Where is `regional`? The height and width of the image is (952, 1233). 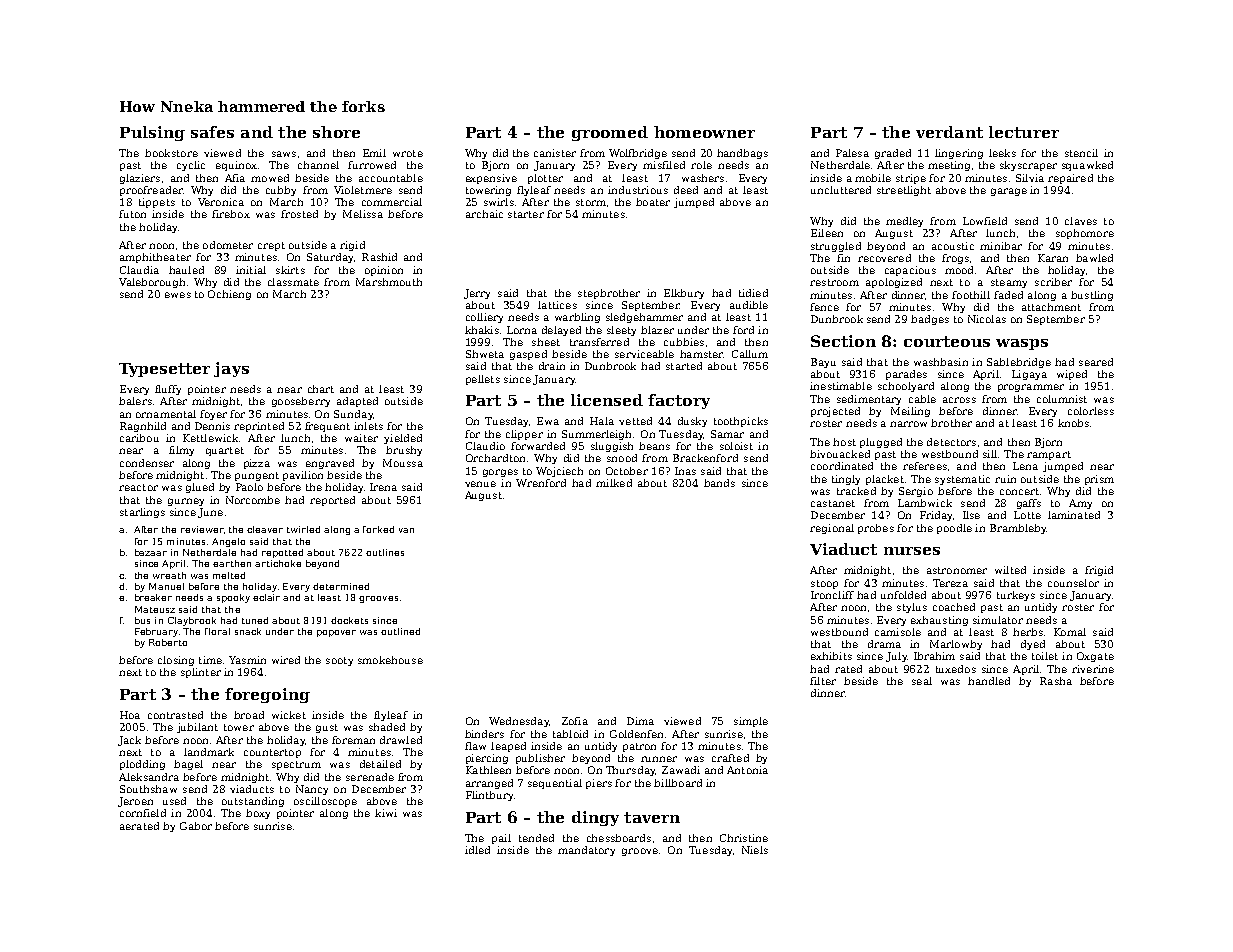 regional is located at coordinates (832, 529).
